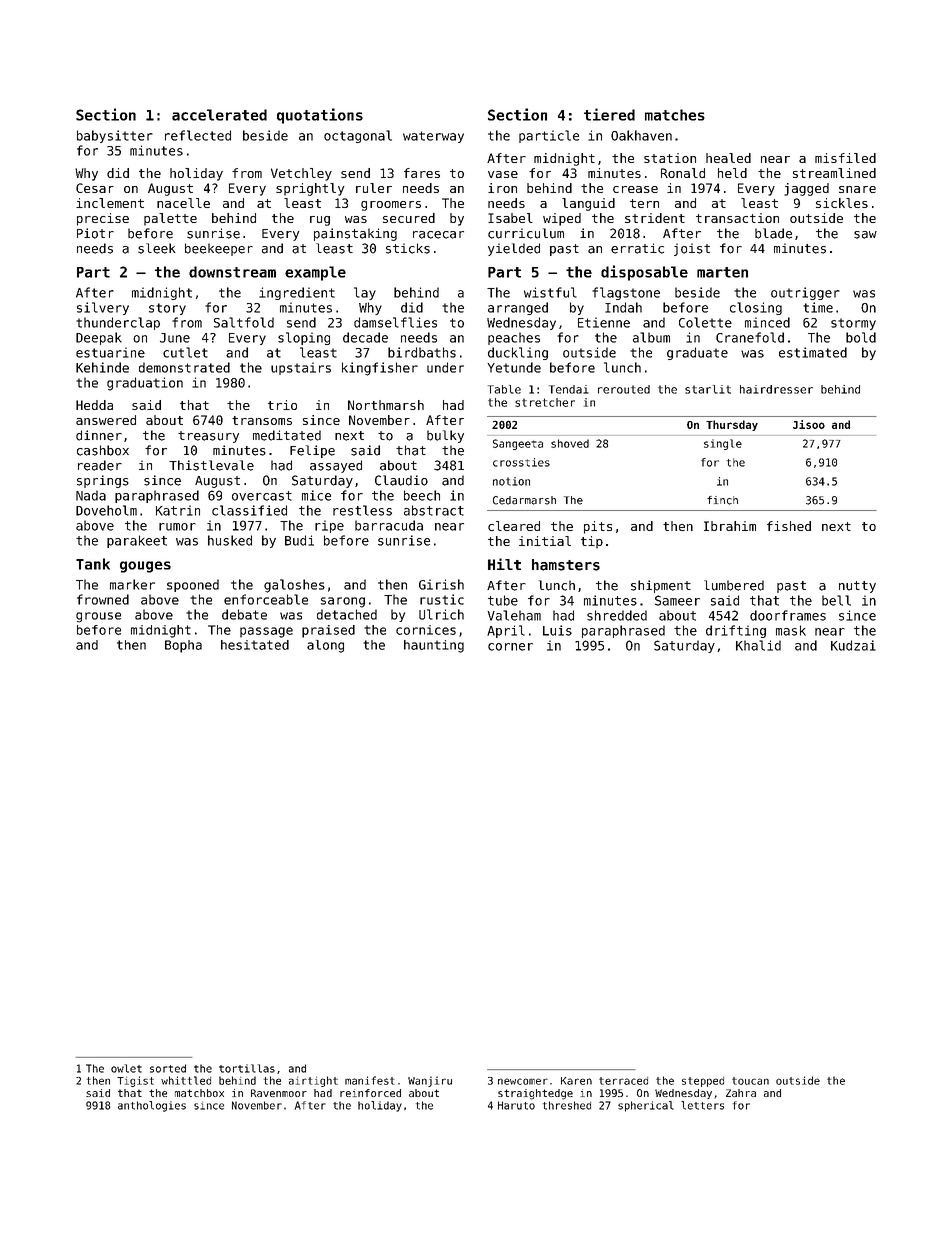  What do you see at coordinates (550, 292) in the screenshot?
I see `wistful` at bounding box center [550, 292].
